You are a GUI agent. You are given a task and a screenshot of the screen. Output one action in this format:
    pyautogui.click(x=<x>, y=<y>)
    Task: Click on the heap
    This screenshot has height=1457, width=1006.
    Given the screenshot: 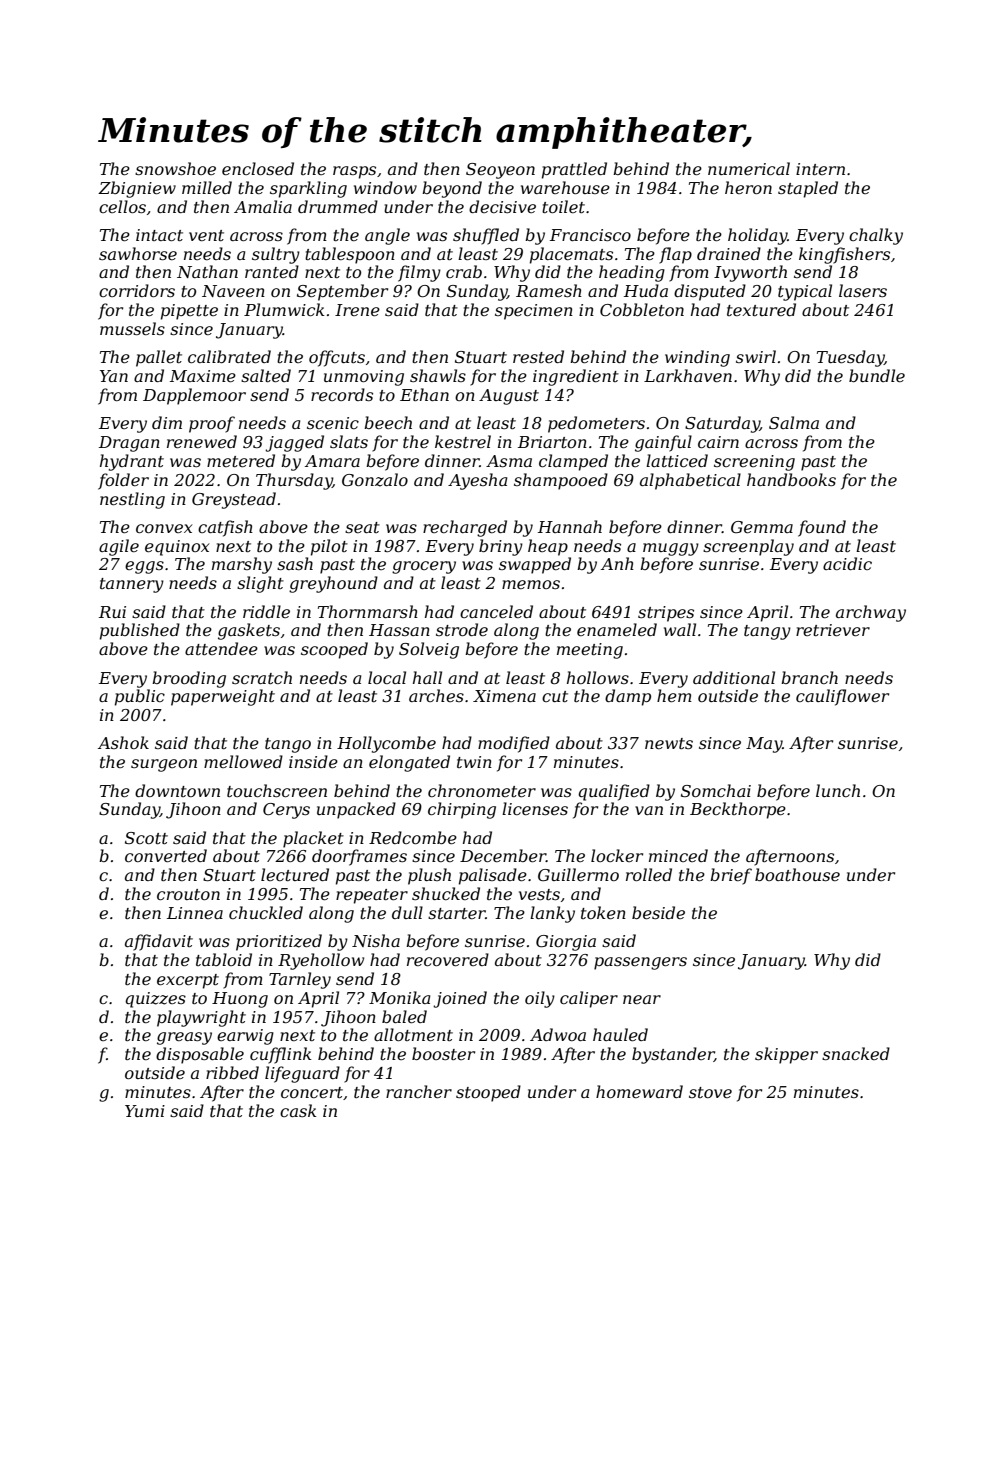 What is the action you would take?
    pyautogui.click(x=548, y=547)
